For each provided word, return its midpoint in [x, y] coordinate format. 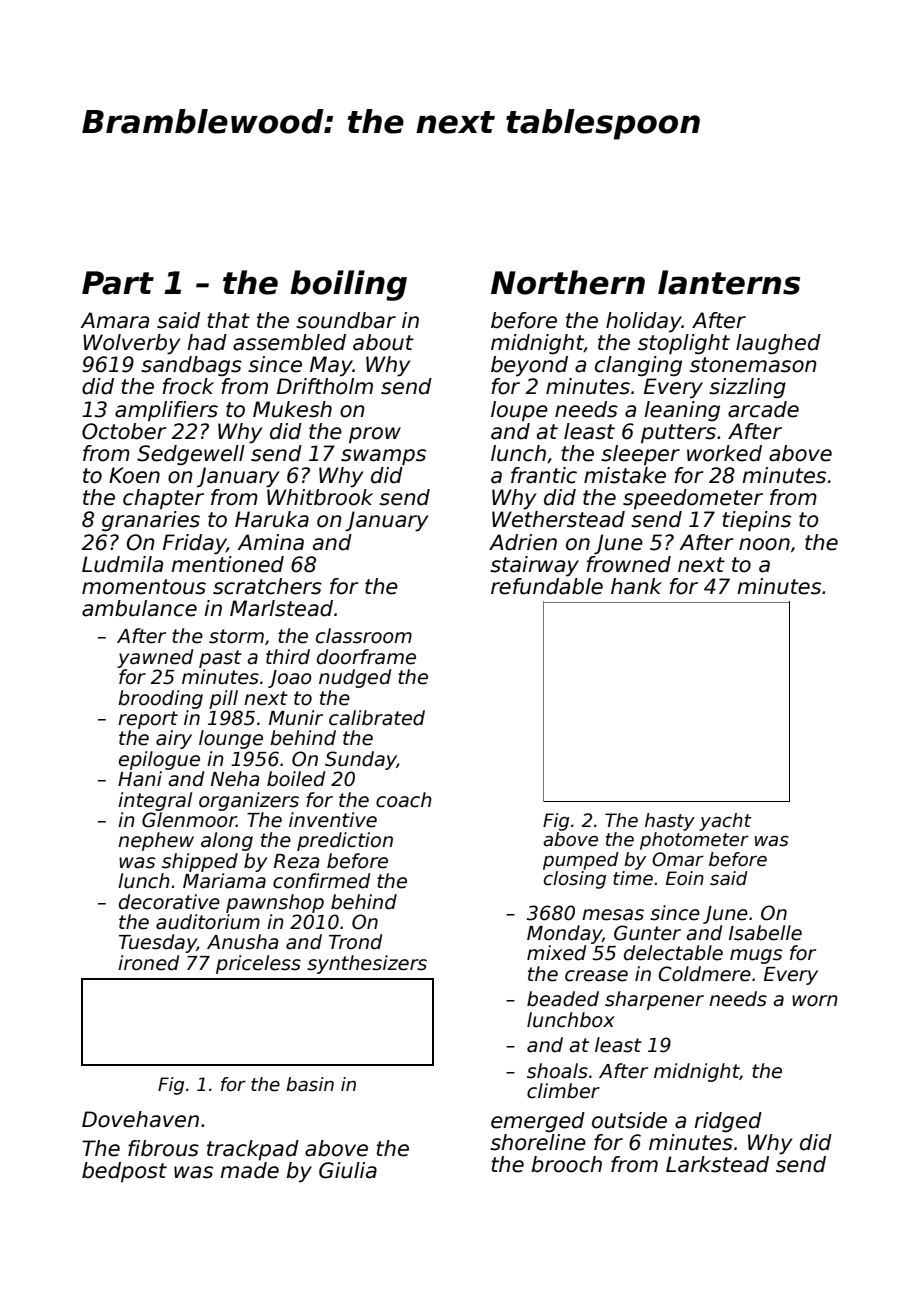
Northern [568, 282]
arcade [763, 409]
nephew [156, 841]
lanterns [729, 282]
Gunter [647, 933]
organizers [249, 801]
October [124, 431]
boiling [348, 285]
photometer [694, 841]
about [383, 342]
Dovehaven [140, 1119]
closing [575, 880]
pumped [581, 861]
